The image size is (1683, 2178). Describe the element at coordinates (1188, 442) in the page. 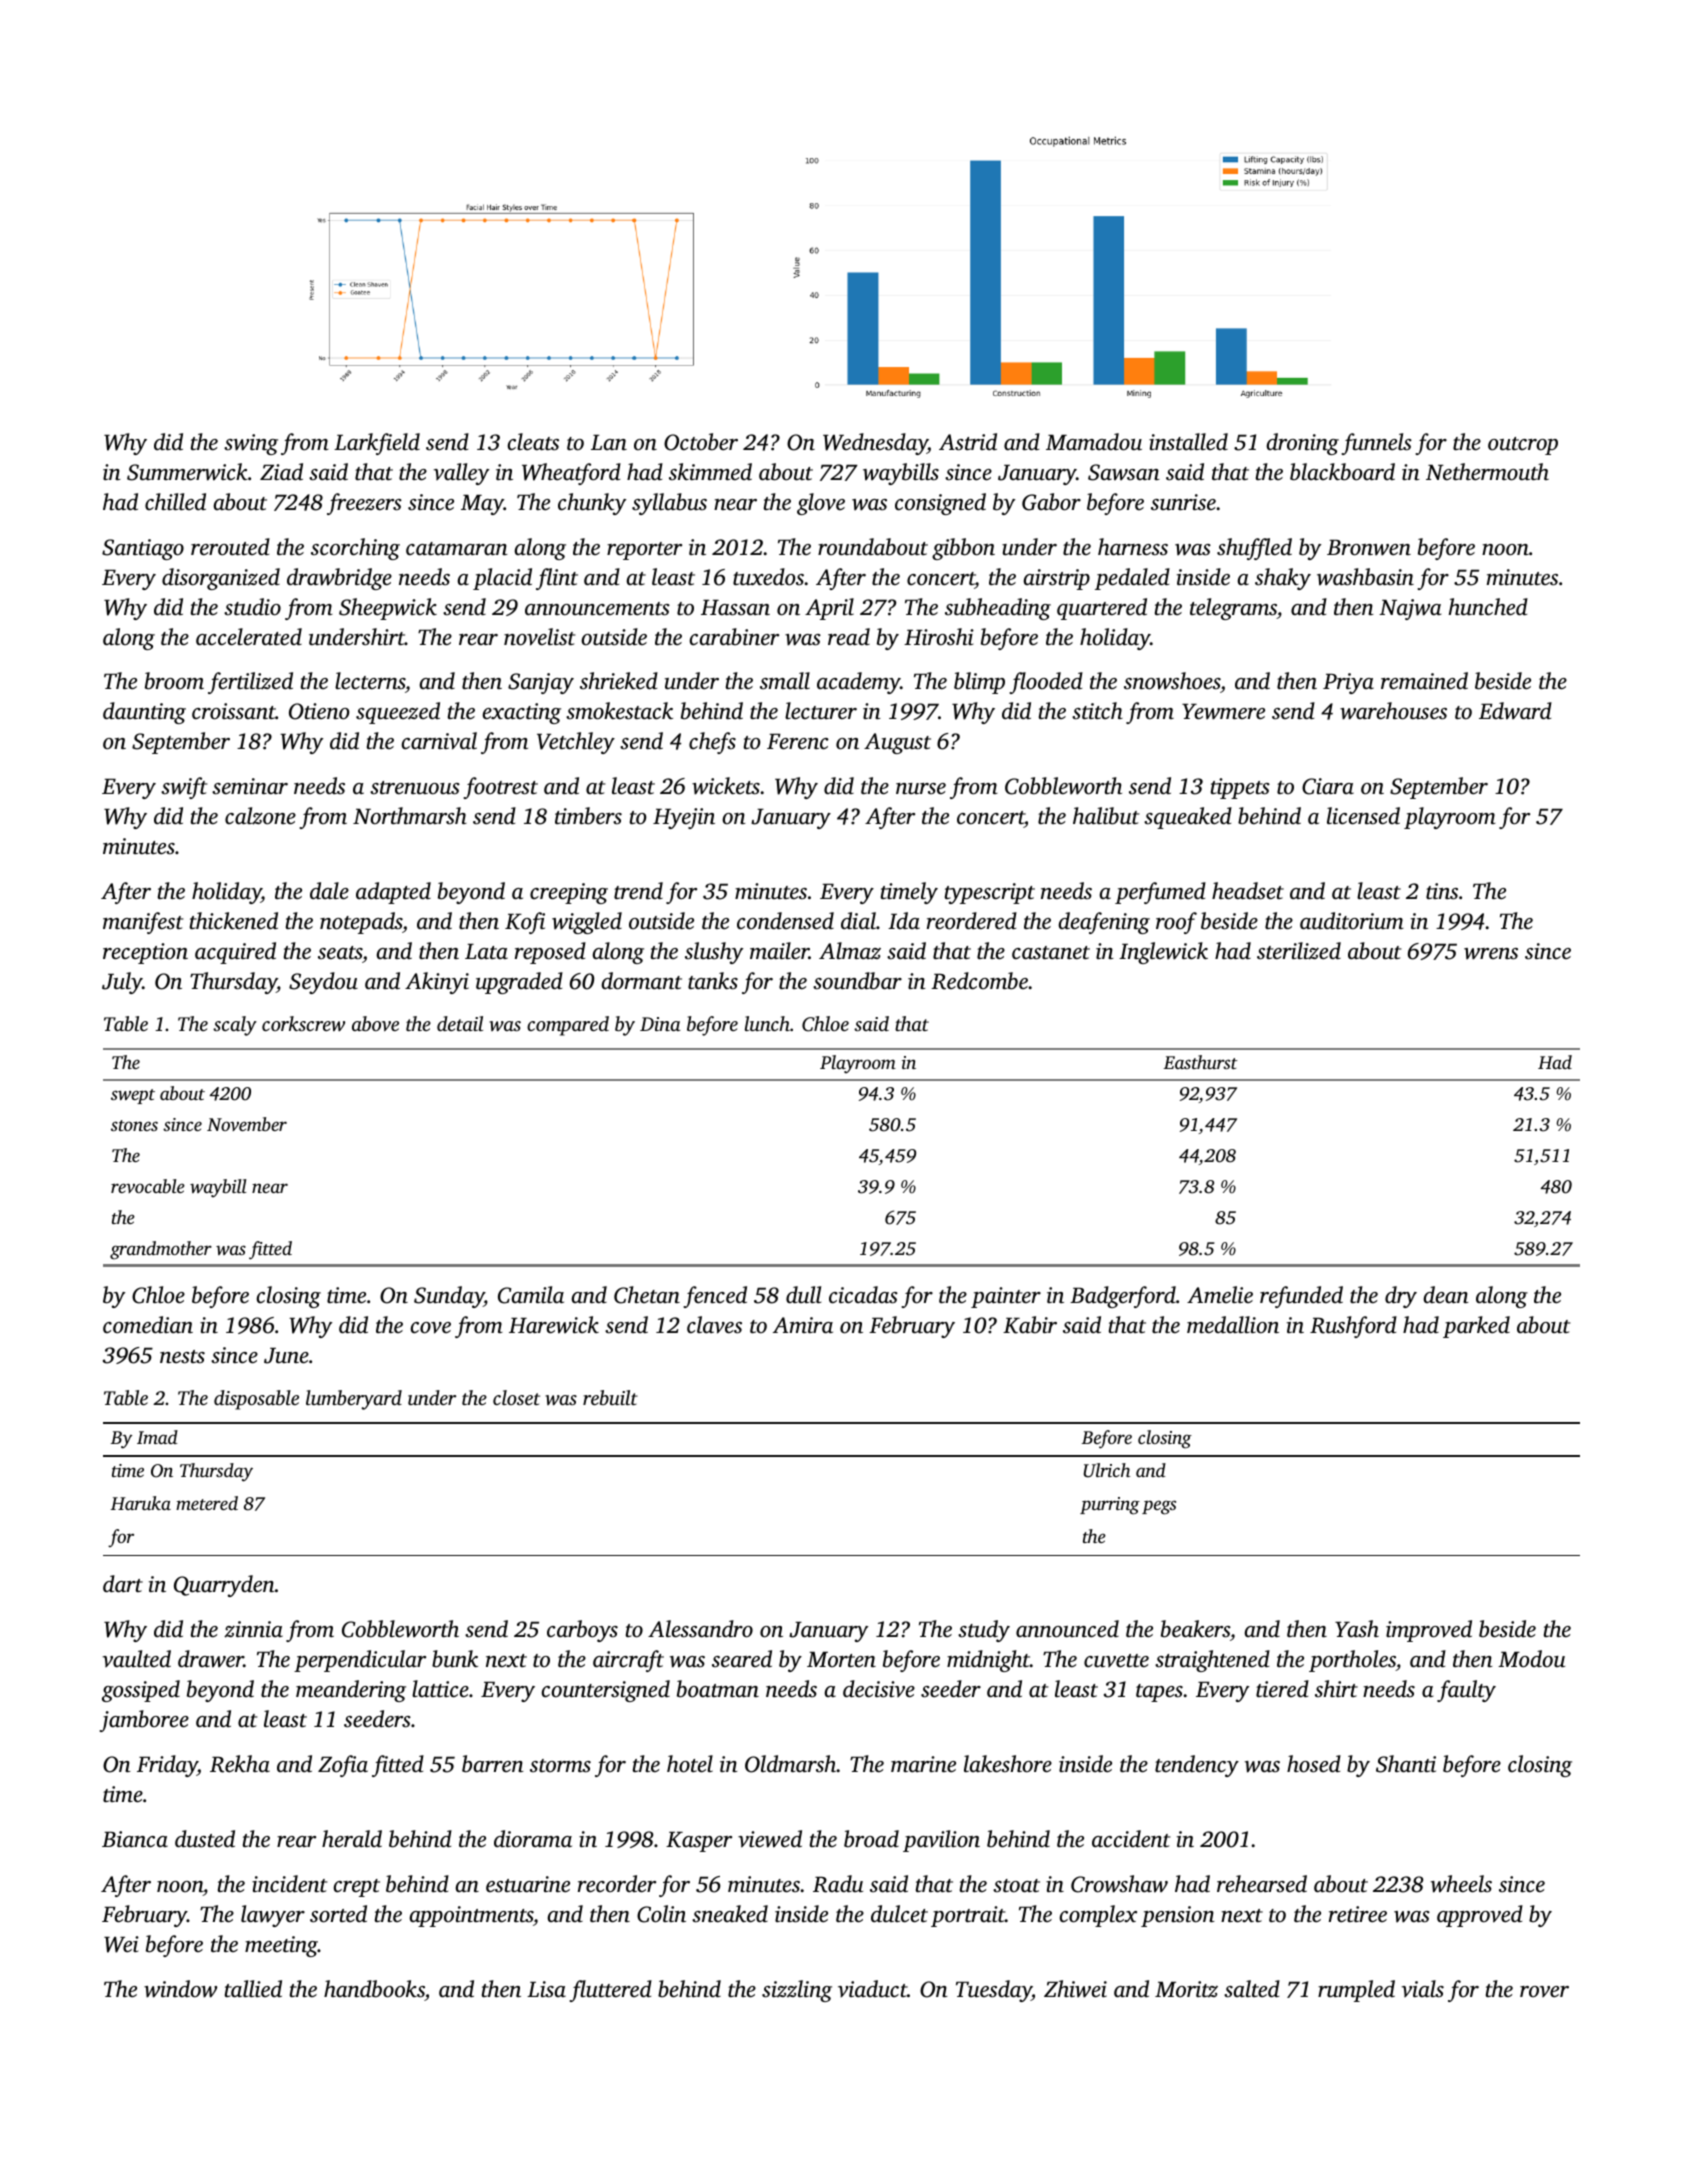

I see `installed` at that location.
